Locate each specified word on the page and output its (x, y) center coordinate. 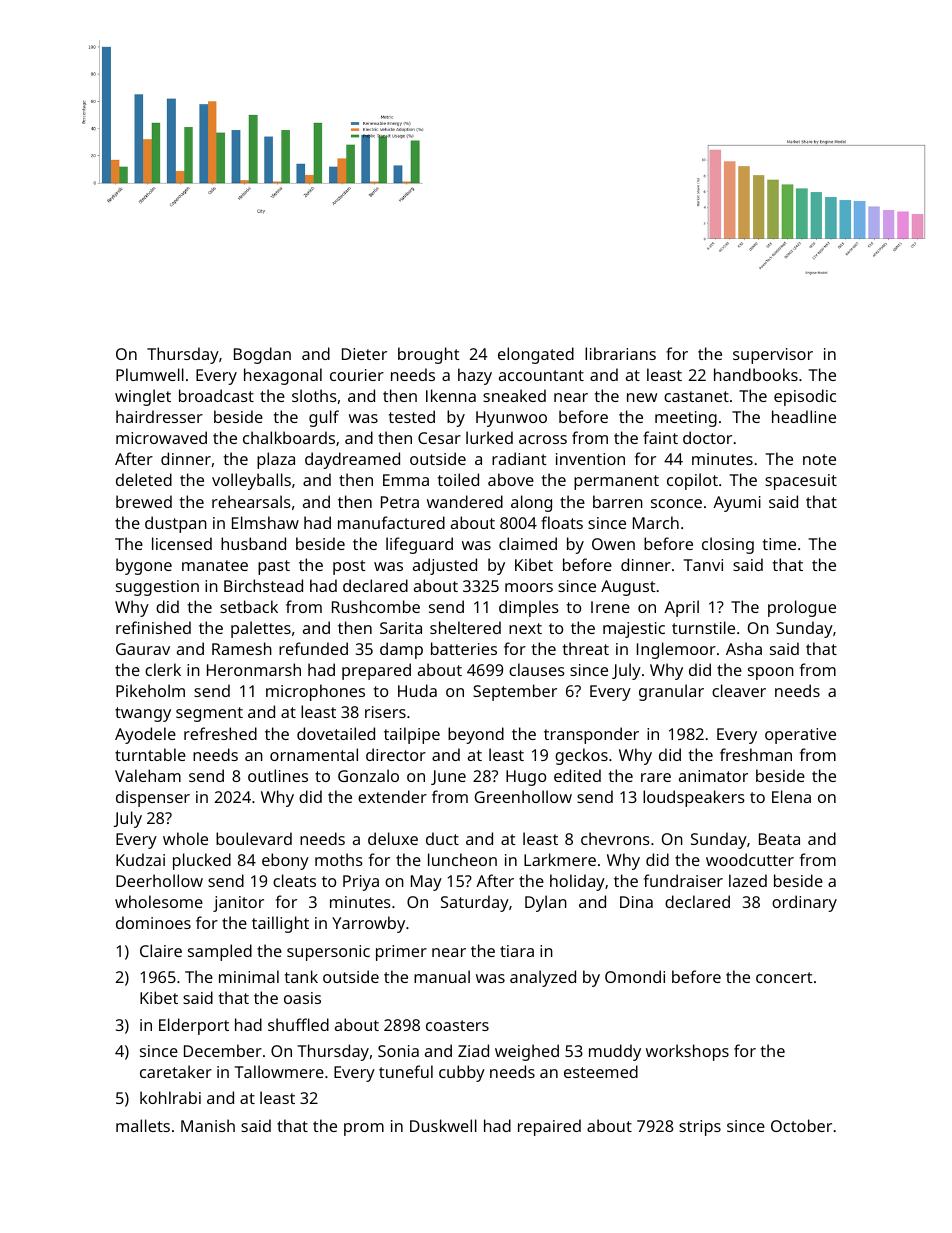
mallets (143, 1125)
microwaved (161, 437)
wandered (465, 501)
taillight (280, 924)
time (779, 544)
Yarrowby (368, 924)
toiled (458, 479)
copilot (692, 481)
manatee (215, 565)
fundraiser (683, 880)
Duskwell (443, 1125)
